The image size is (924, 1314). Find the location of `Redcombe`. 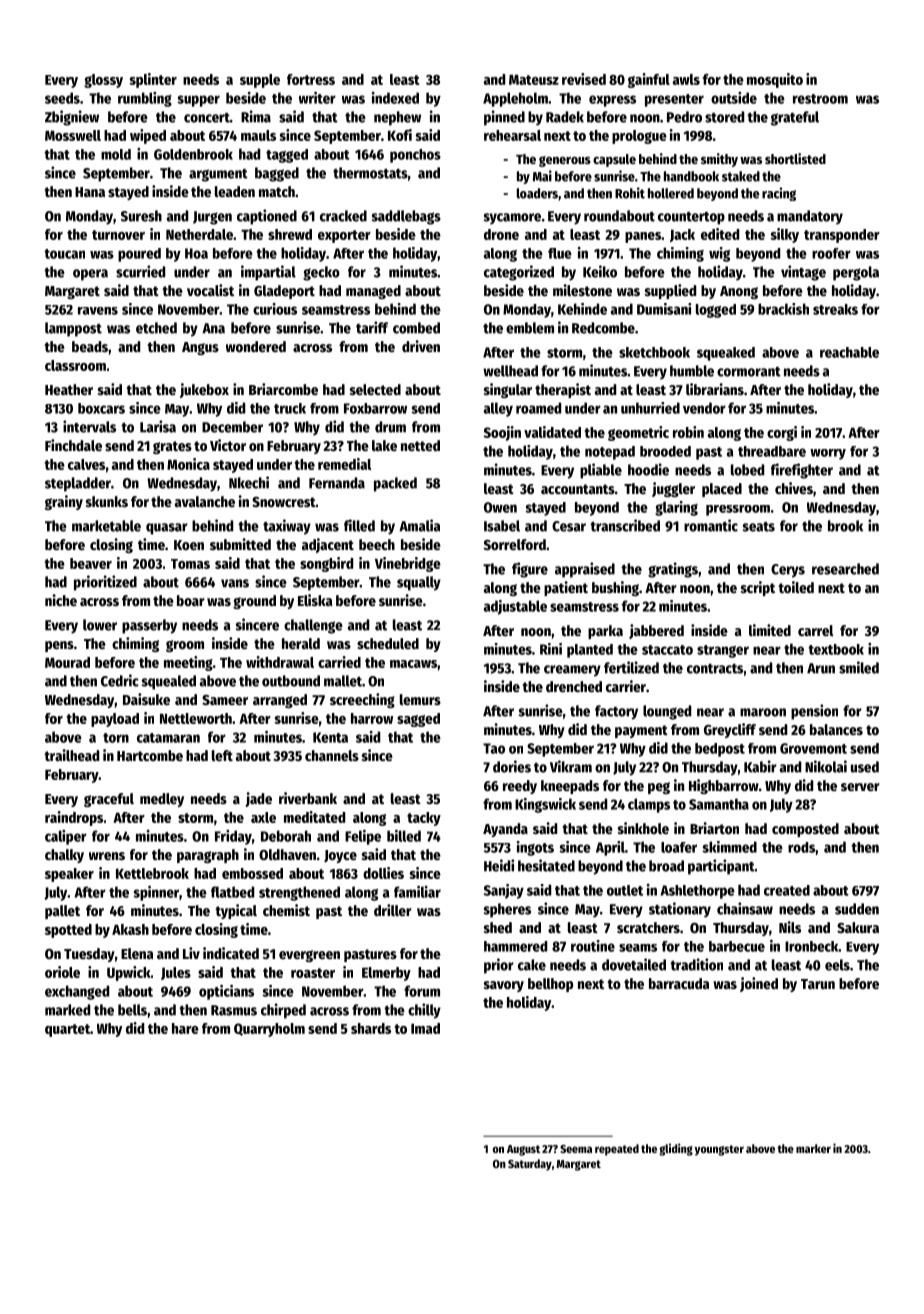

Redcombe is located at coordinates (603, 328).
